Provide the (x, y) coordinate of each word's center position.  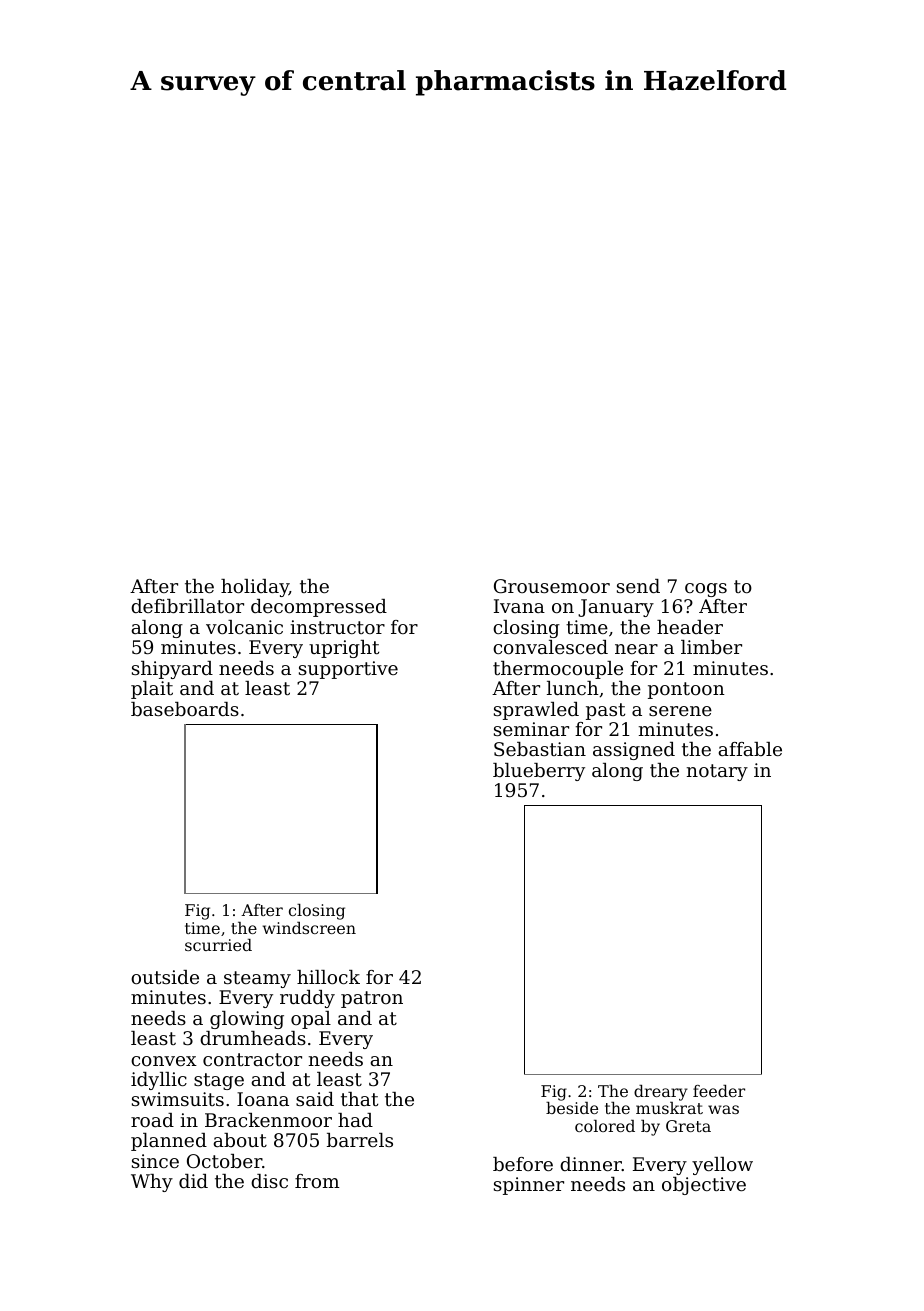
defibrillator (187, 606)
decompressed (319, 608)
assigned (634, 751)
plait (152, 690)
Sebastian (540, 749)
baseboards (185, 709)
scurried (218, 945)
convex (164, 1061)
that (359, 1099)
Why (152, 1183)
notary (717, 772)
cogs (706, 590)
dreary (661, 1093)
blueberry (539, 772)
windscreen (309, 928)
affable (750, 749)
